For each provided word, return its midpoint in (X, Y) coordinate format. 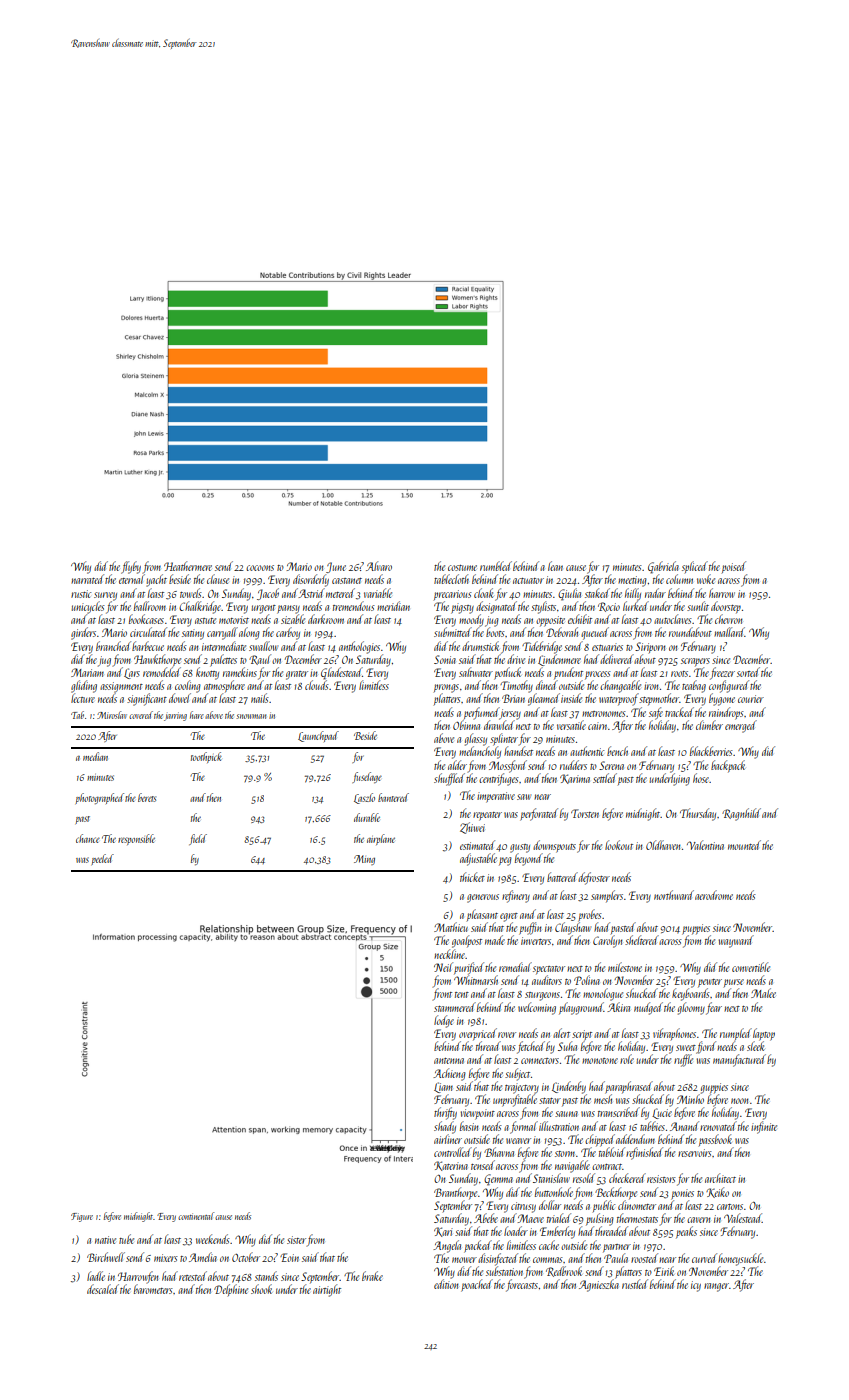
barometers (153, 1289)
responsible (136, 839)
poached (477, 1285)
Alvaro (379, 566)
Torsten (585, 813)
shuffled (449, 779)
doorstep (726, 607)
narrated (87, 579)
